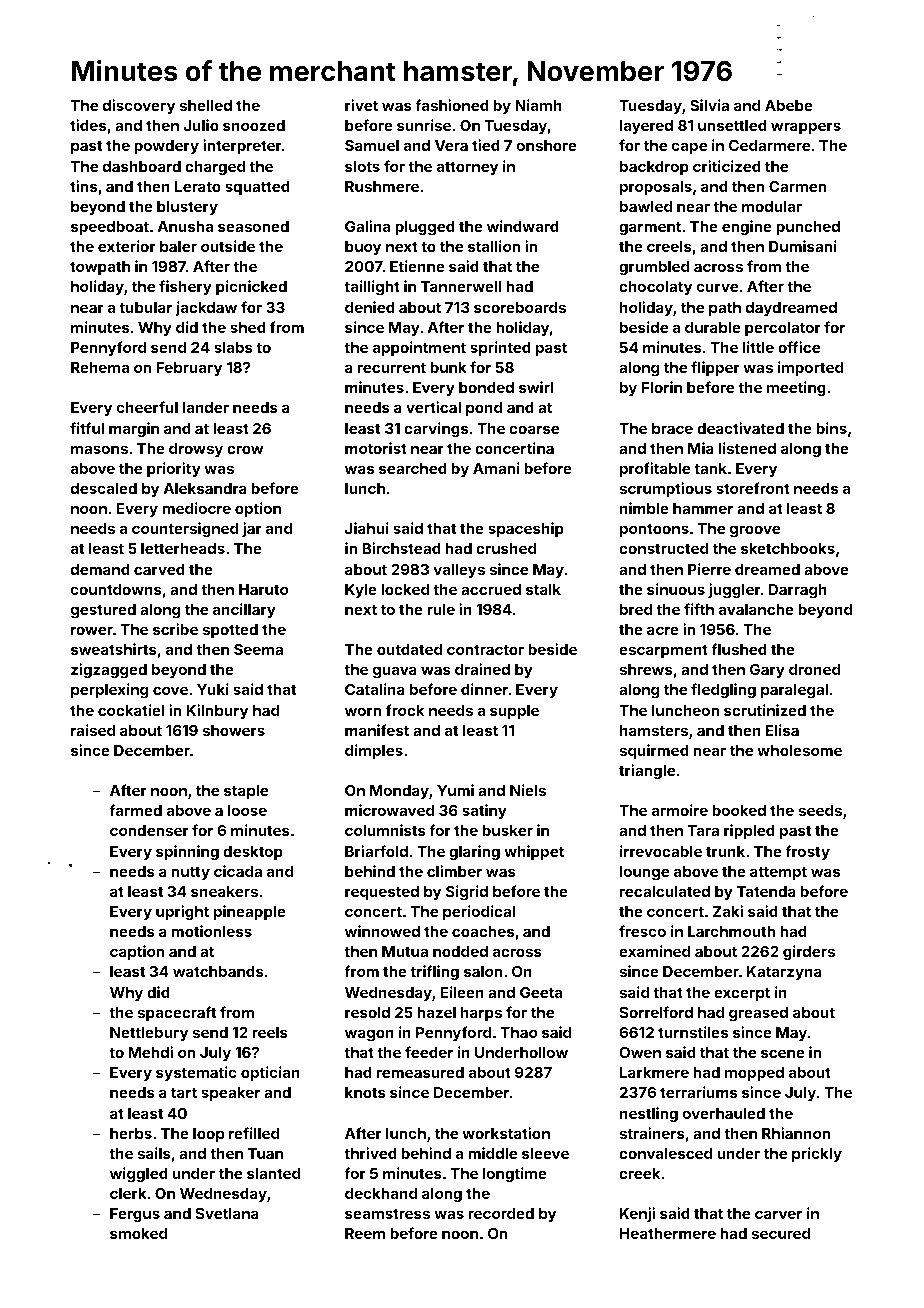 This document has height=1308, width=924. What do you see at coordinates (715, 368) in the document?
I see `flipper` at bounding box center [715, 368].
